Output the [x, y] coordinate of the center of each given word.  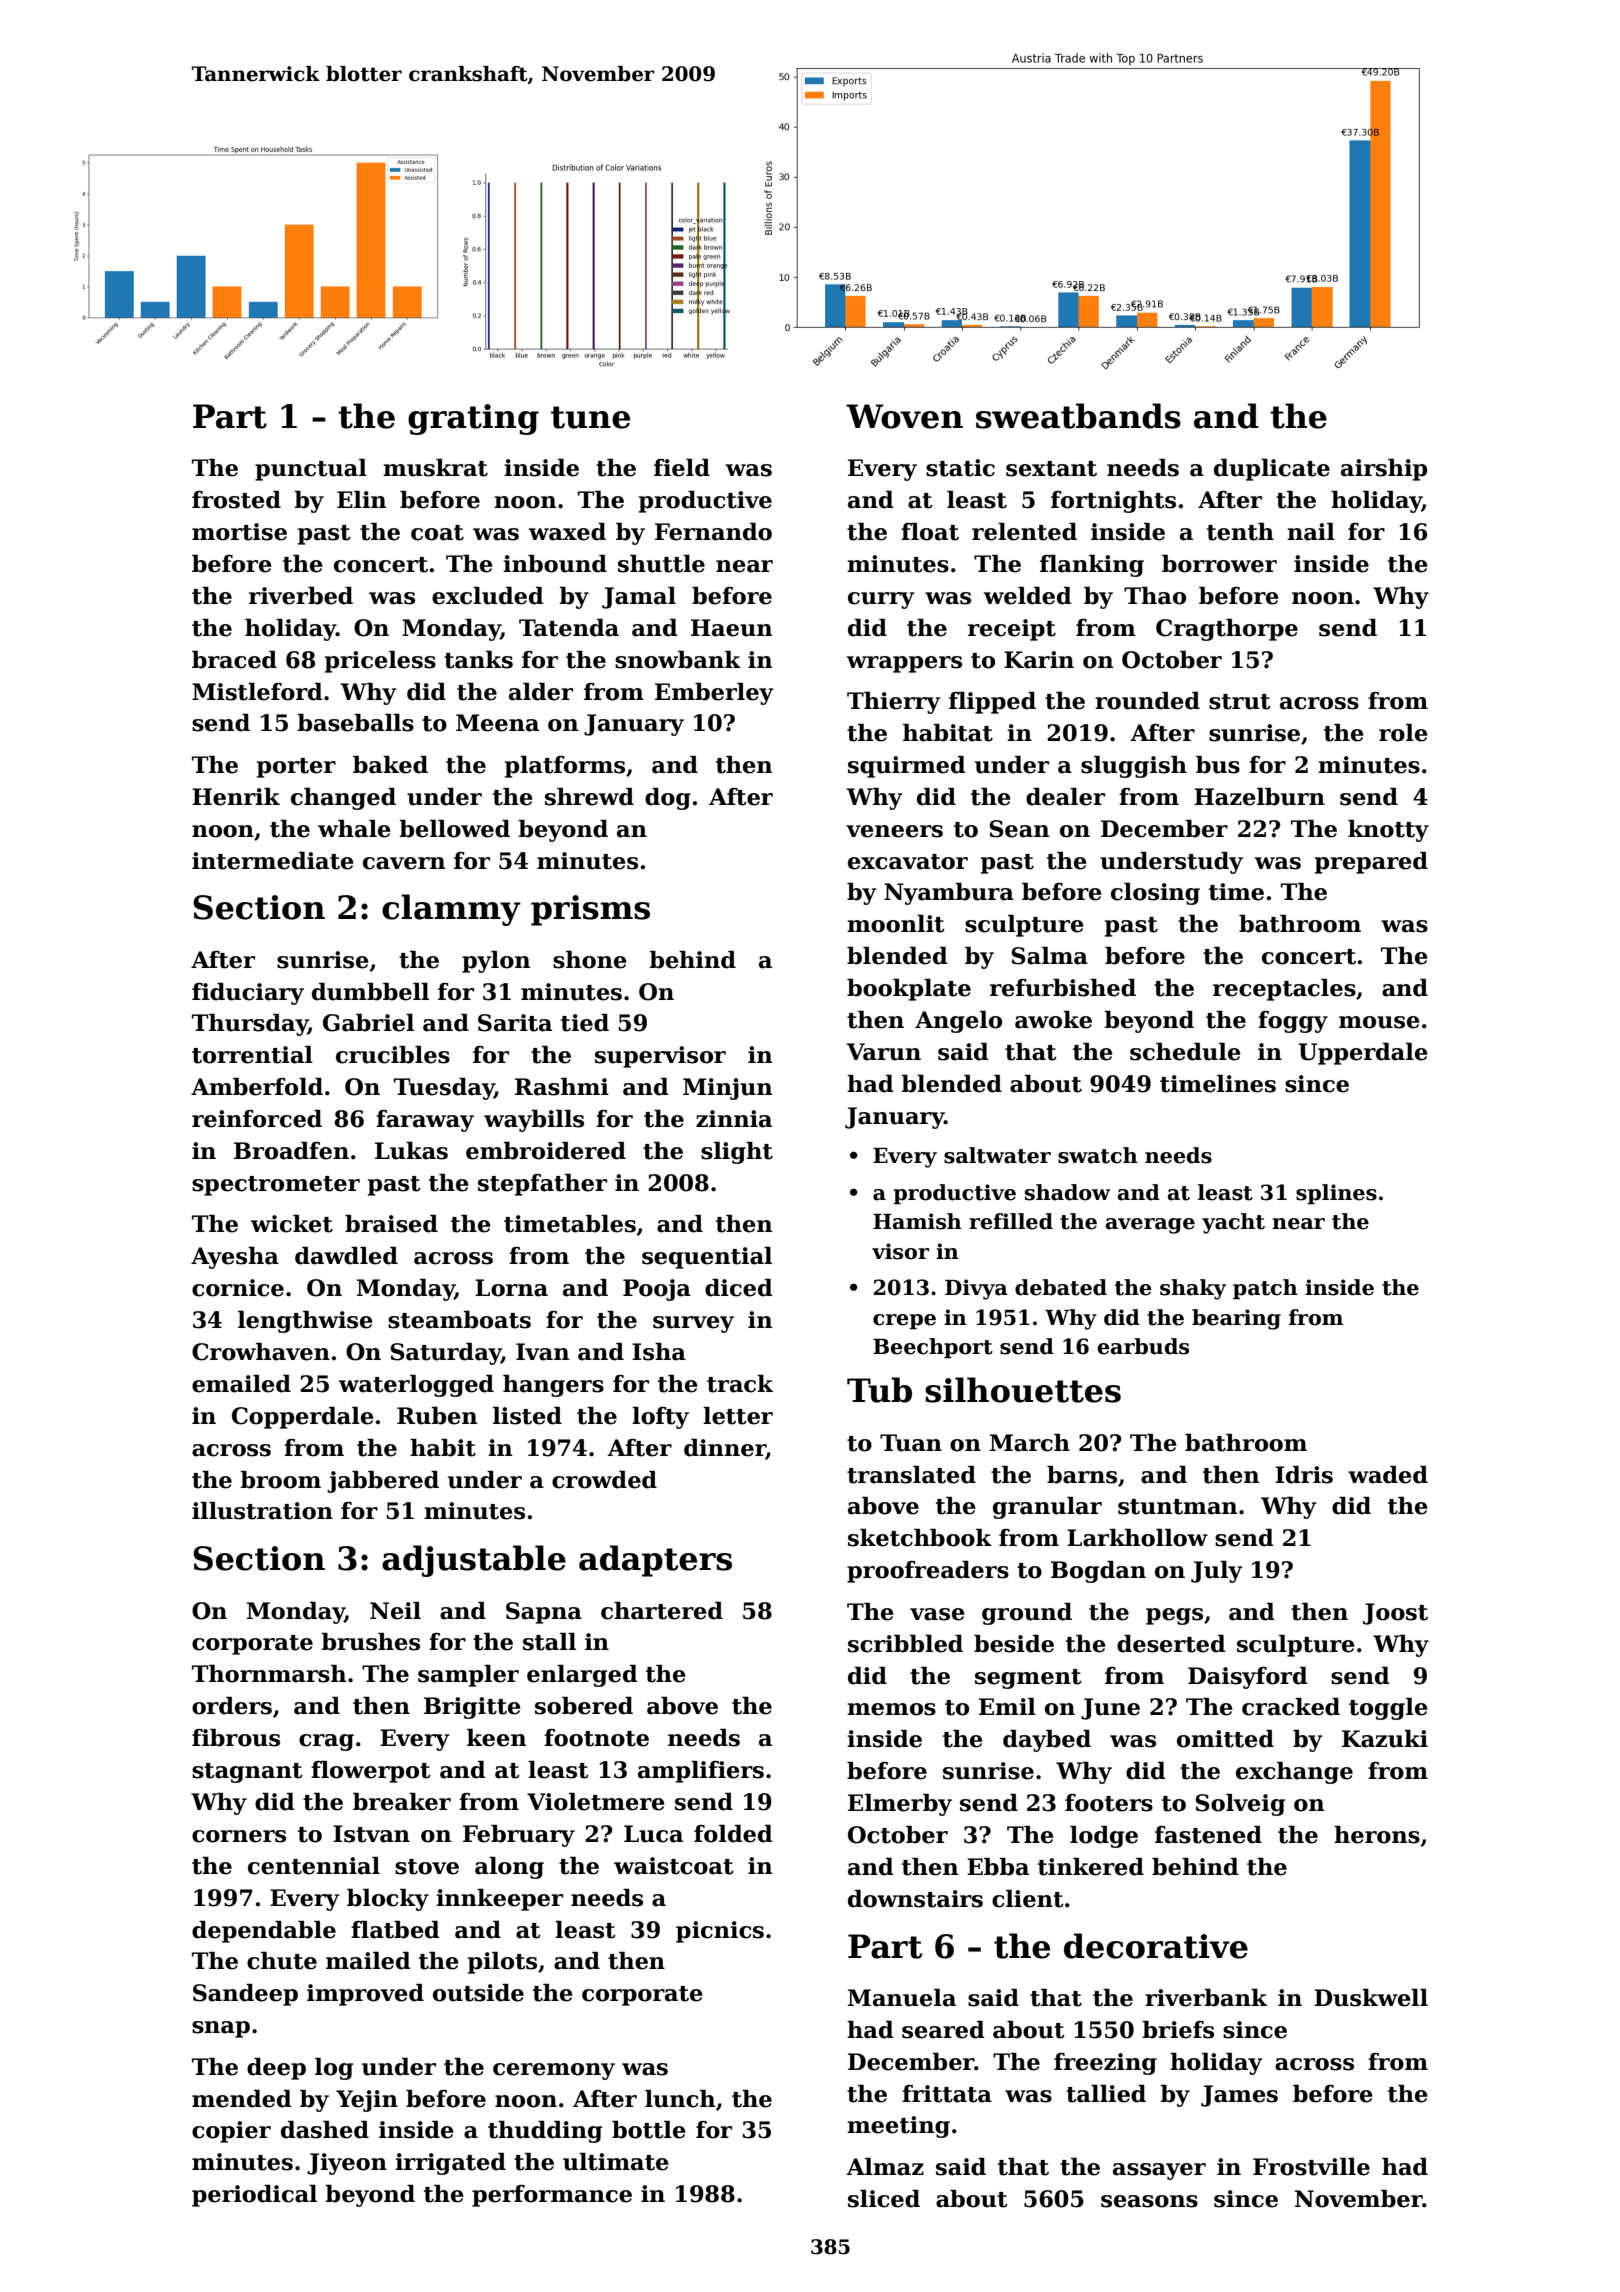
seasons [1149, 2201]
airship [1384, 470]
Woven [904, 416]
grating [473, 419]
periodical [254, 2196]
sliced [884, 2199]
